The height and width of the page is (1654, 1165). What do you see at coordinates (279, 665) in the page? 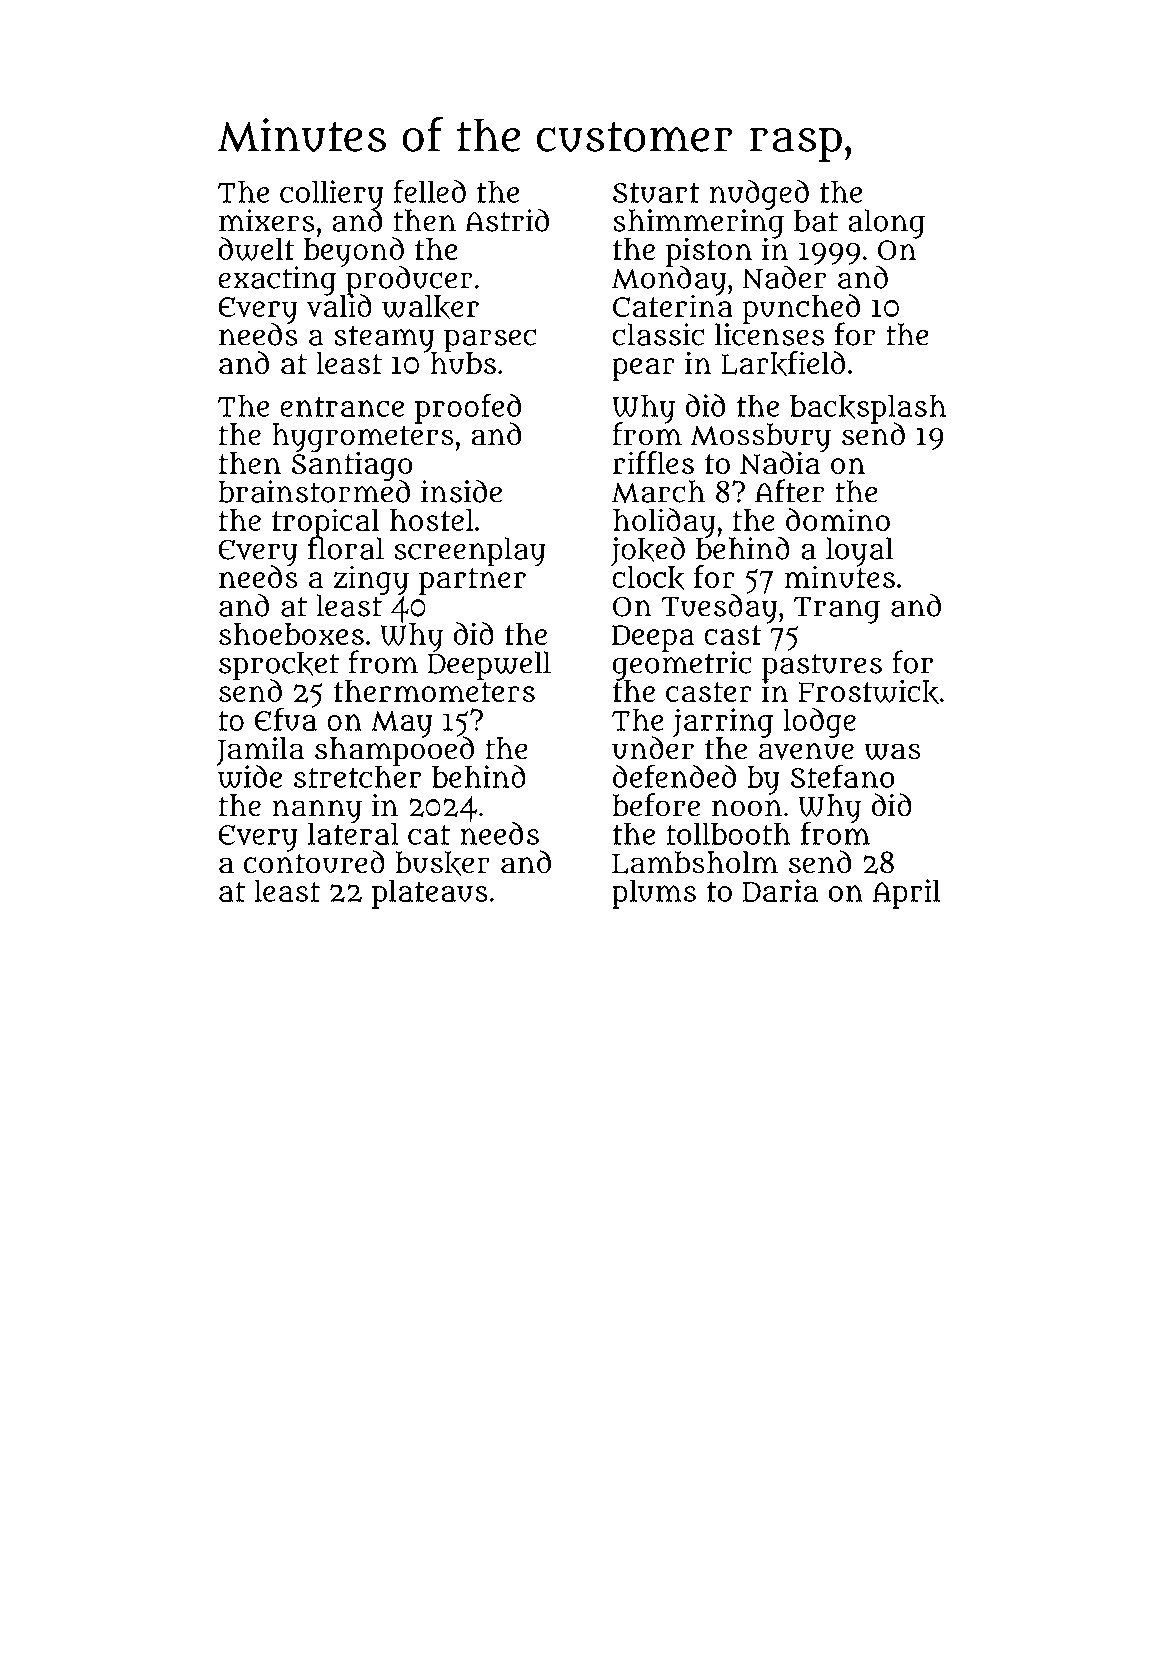
I see `sprocket` at bounding box center [279, 665].
